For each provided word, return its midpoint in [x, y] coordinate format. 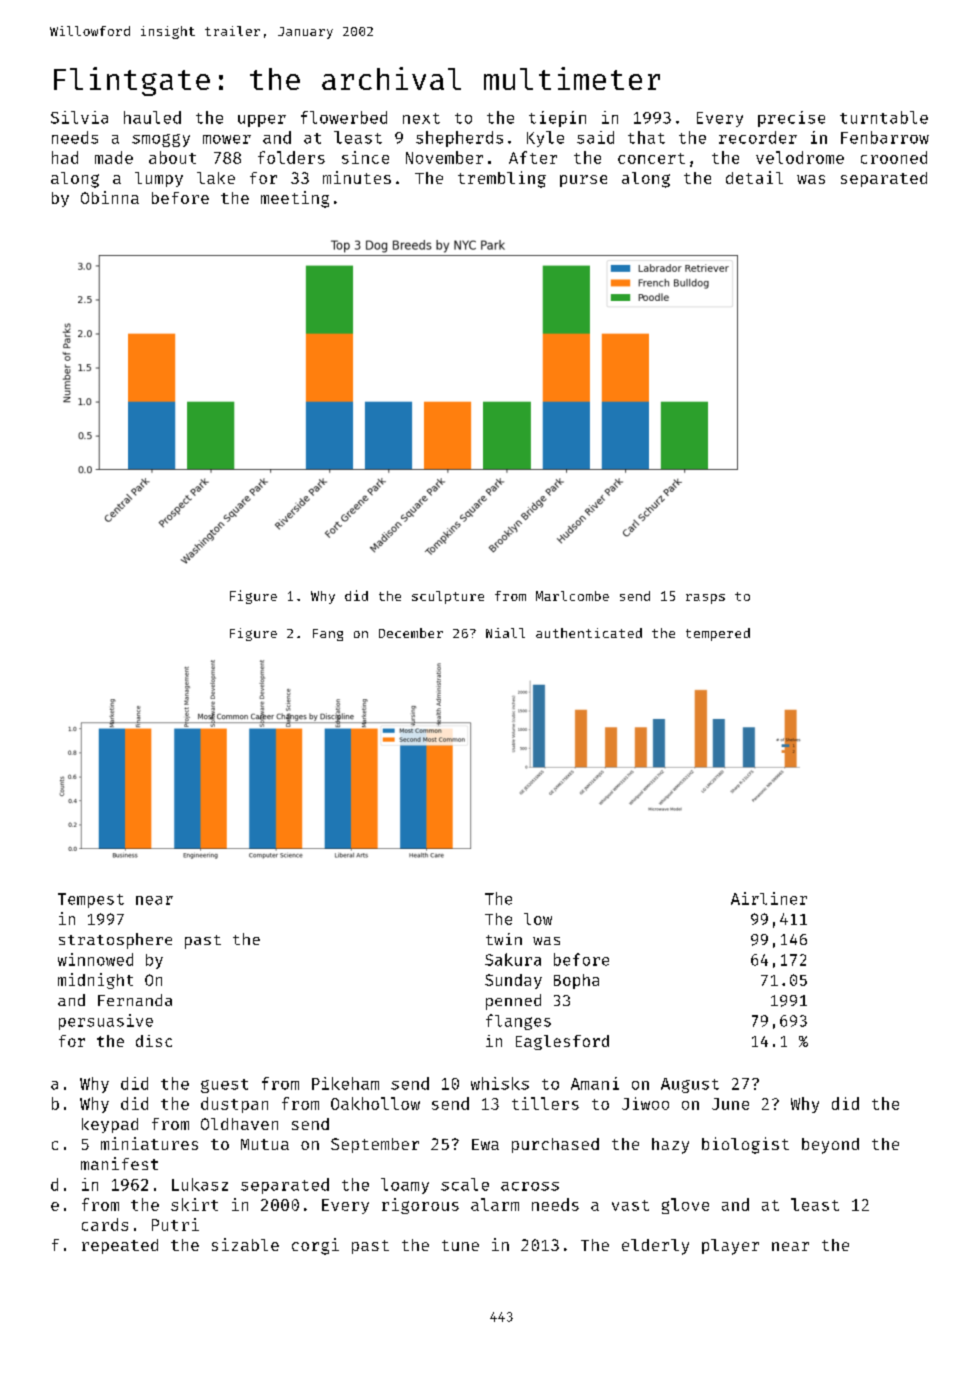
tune [460, 1245]
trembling [502, 179]
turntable [884, 117]
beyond [830, 1146]
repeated [120, 1246]
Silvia [79, 117]
